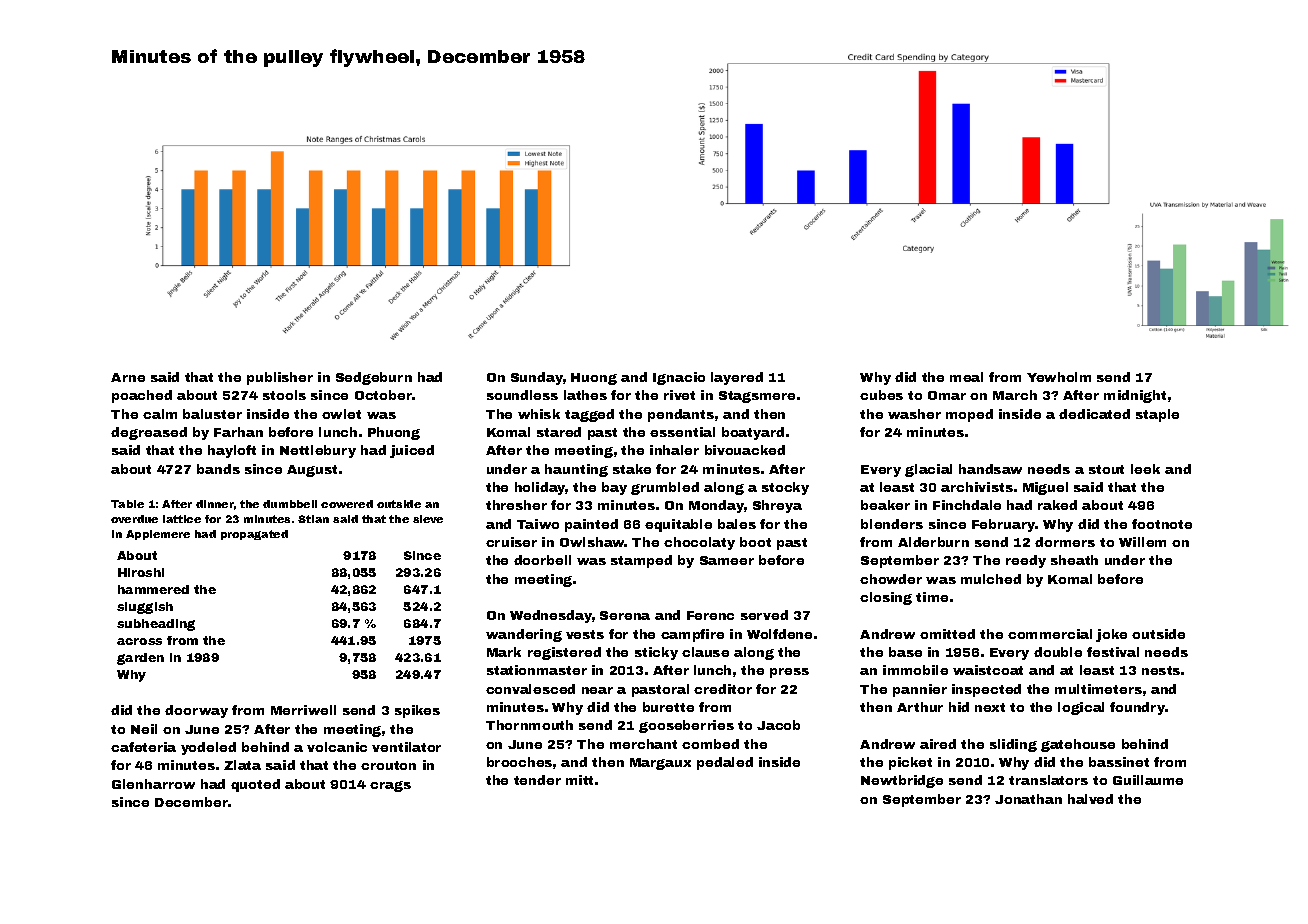 The height and width of the screenshot is (924, 1308). What do you see at coordinates (679, 378) in the screenshot?
I see `Ignacio` at bounding box center [679, 378].
